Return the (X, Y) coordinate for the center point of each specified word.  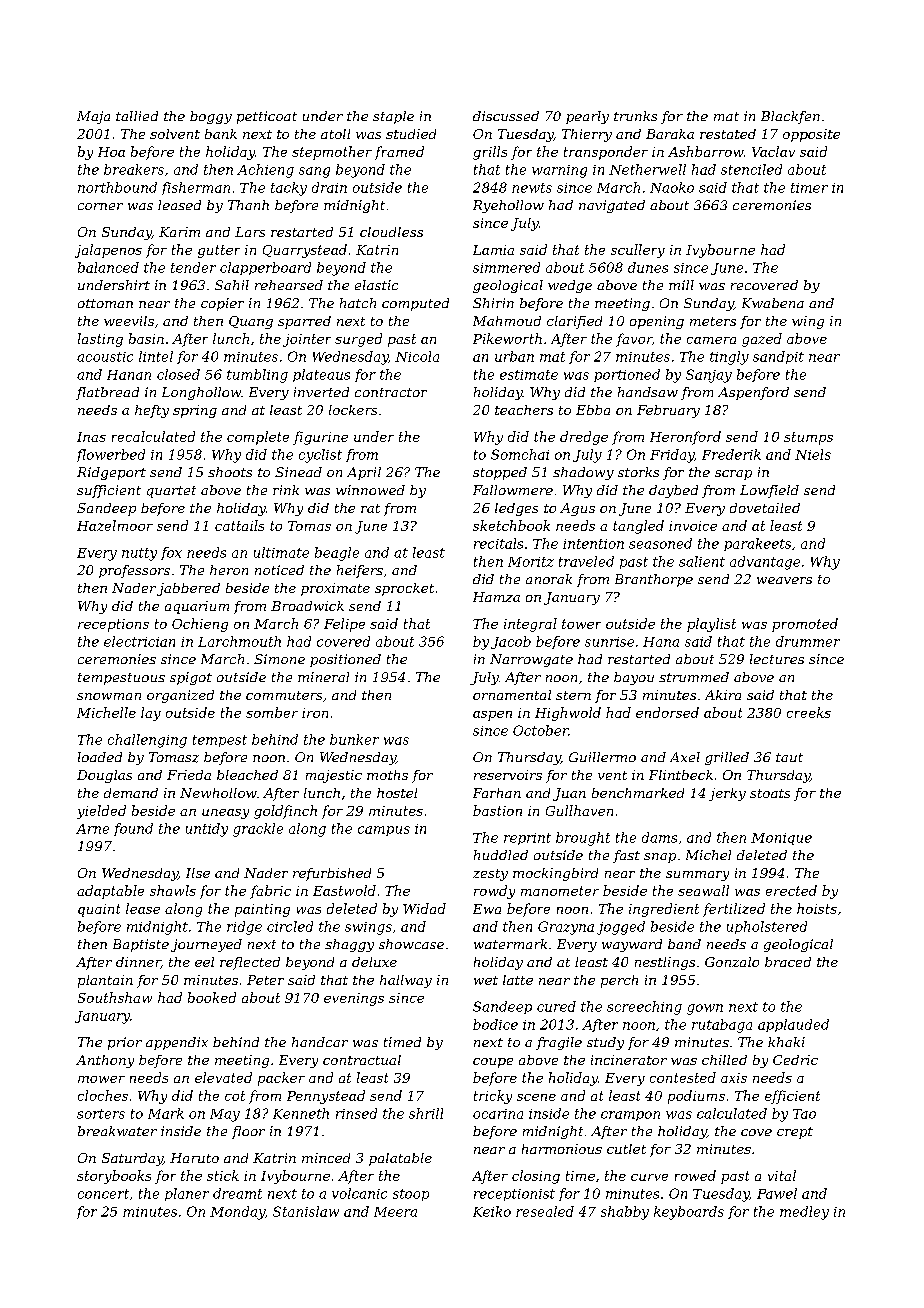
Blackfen (790, 117)
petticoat (267, 117)
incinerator (629, 1060)
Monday (237, 1213)
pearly (587, 117)
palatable (400, 1159)
